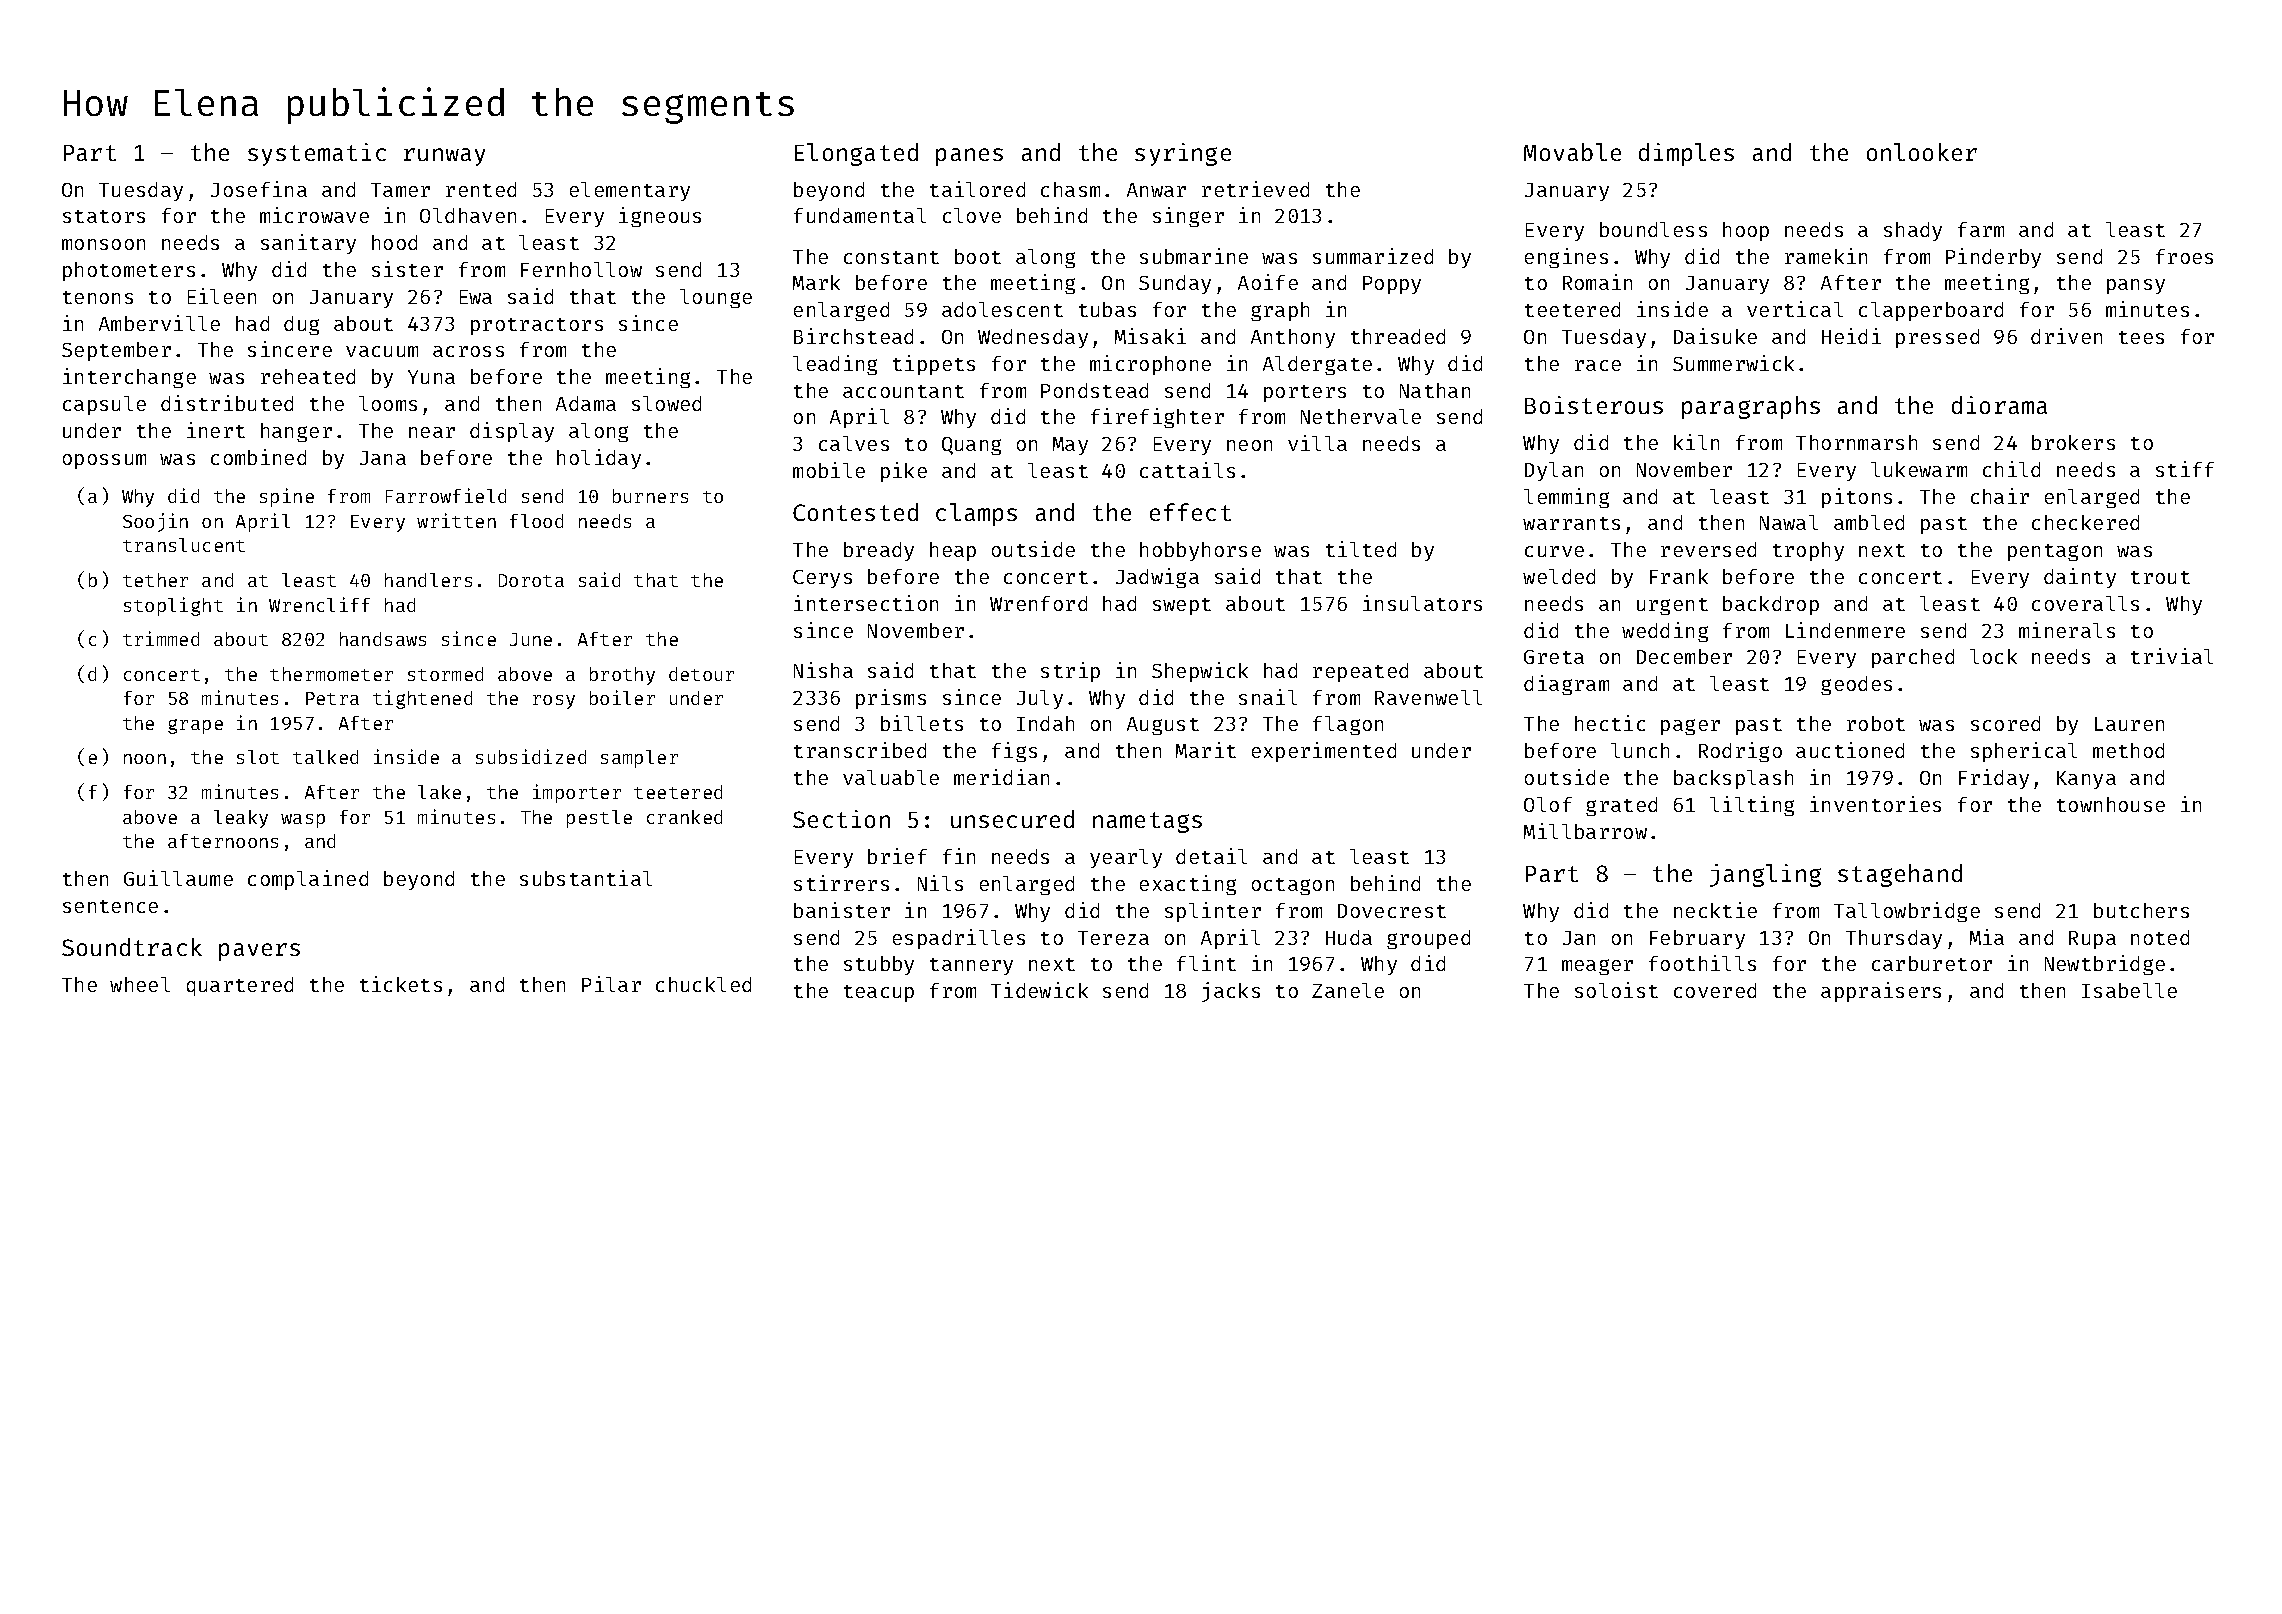 The image size is (2282, 1614). I want to click on lemming, so click(1566, 498).
